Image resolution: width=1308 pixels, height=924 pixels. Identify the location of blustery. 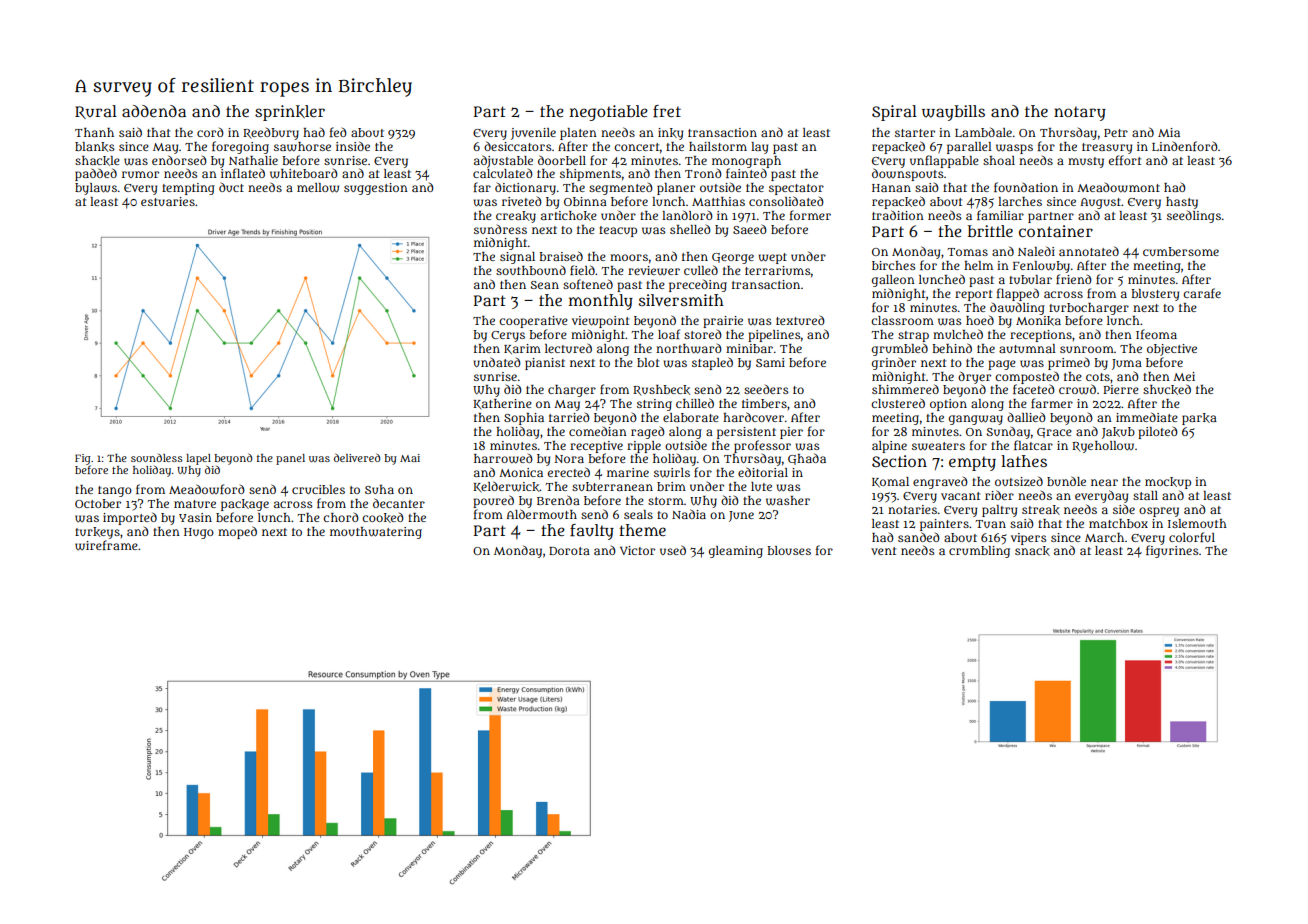
(1155, 295).
